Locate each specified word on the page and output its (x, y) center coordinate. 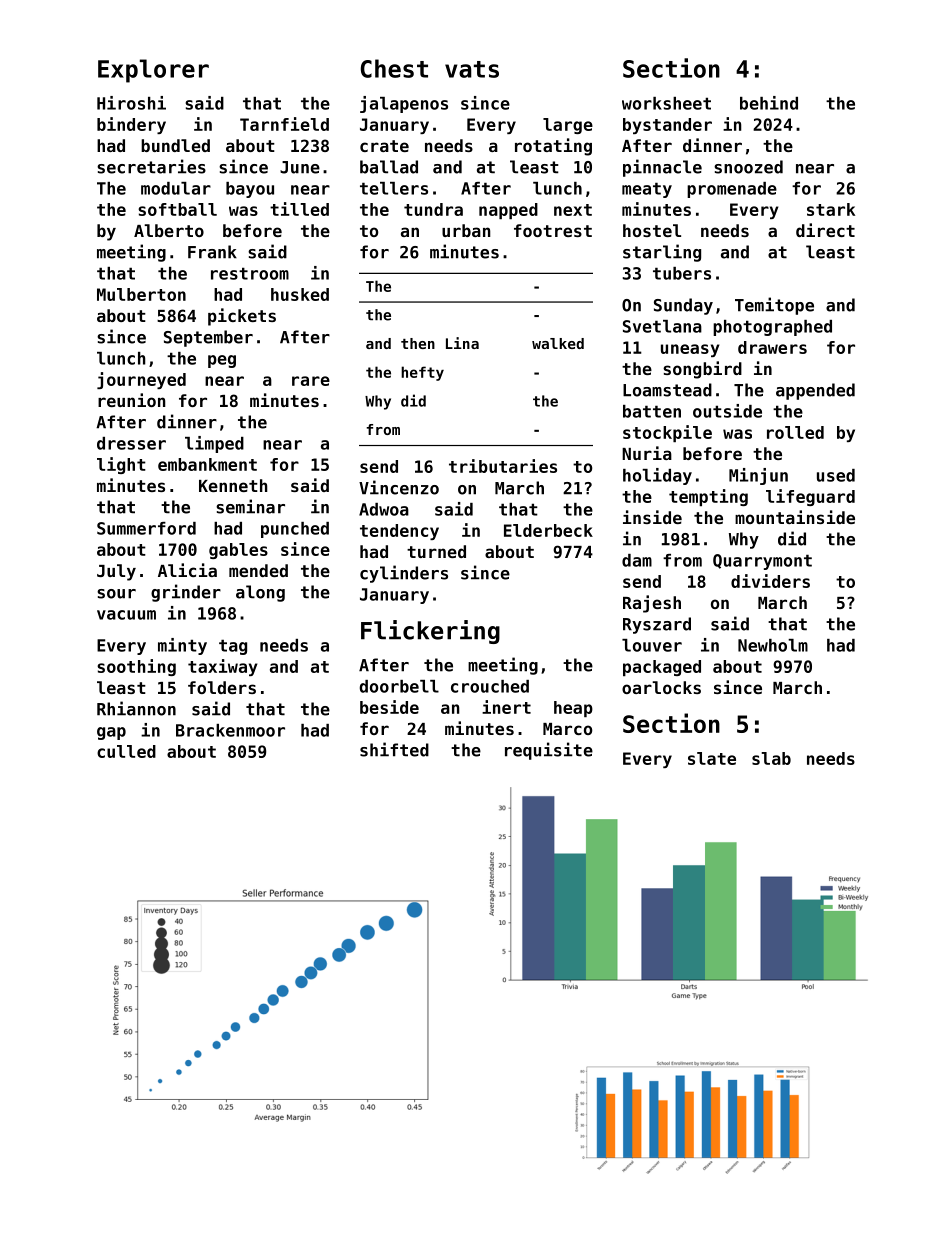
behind (769, 103)
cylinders (404, 574)
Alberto (169, 230)
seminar (250, 506)
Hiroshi (131, 103)
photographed (772, 328)
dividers (770, 581)
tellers (394, 188)
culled (126, 751)
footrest (553, 230)
